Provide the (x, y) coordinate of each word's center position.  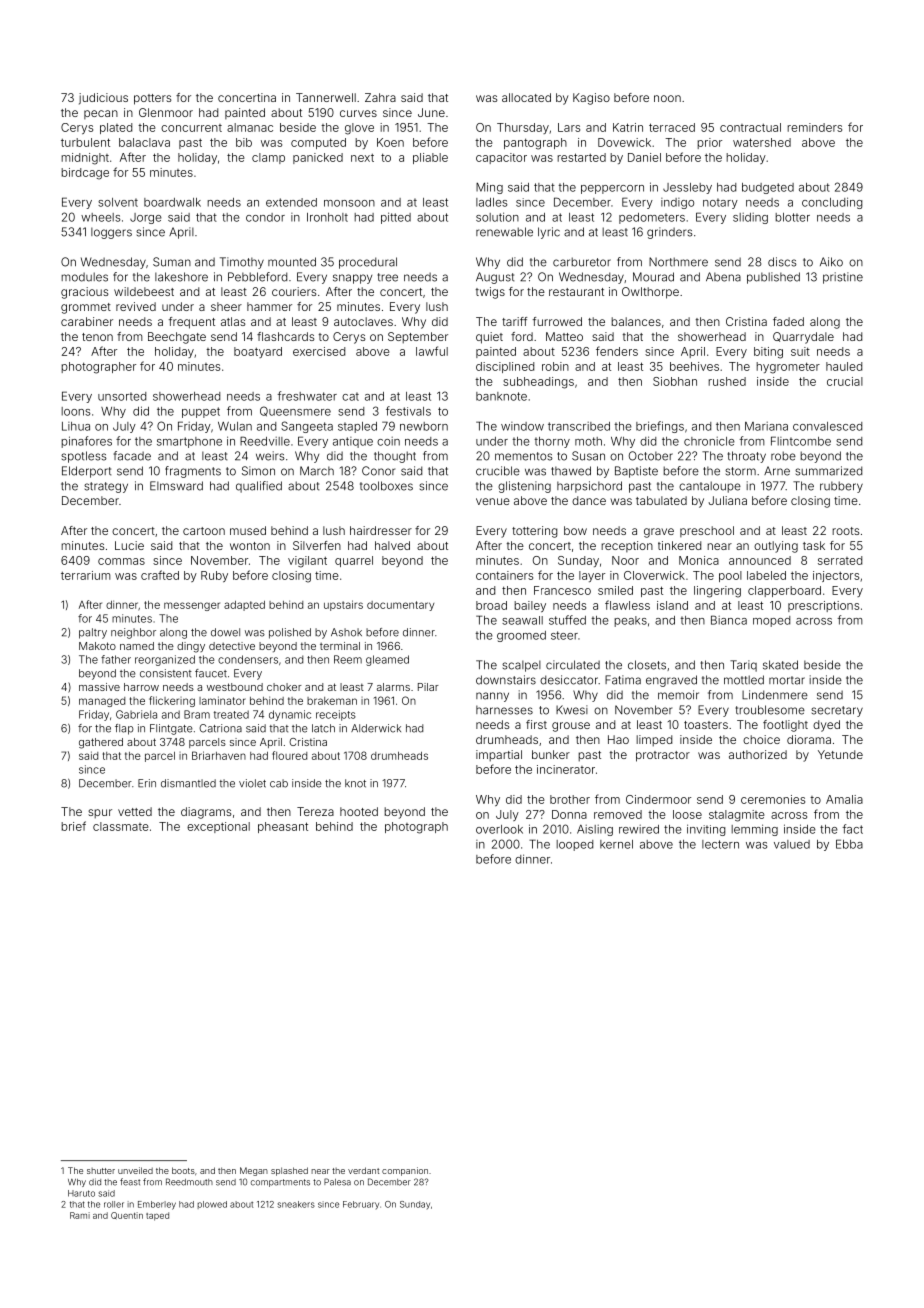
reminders (814, 127)
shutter (101, 1171)
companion (405, 1171)
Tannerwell (326, 97)
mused (248, 530)
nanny (492, 697)
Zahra (380, 97)
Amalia (844, 799)
